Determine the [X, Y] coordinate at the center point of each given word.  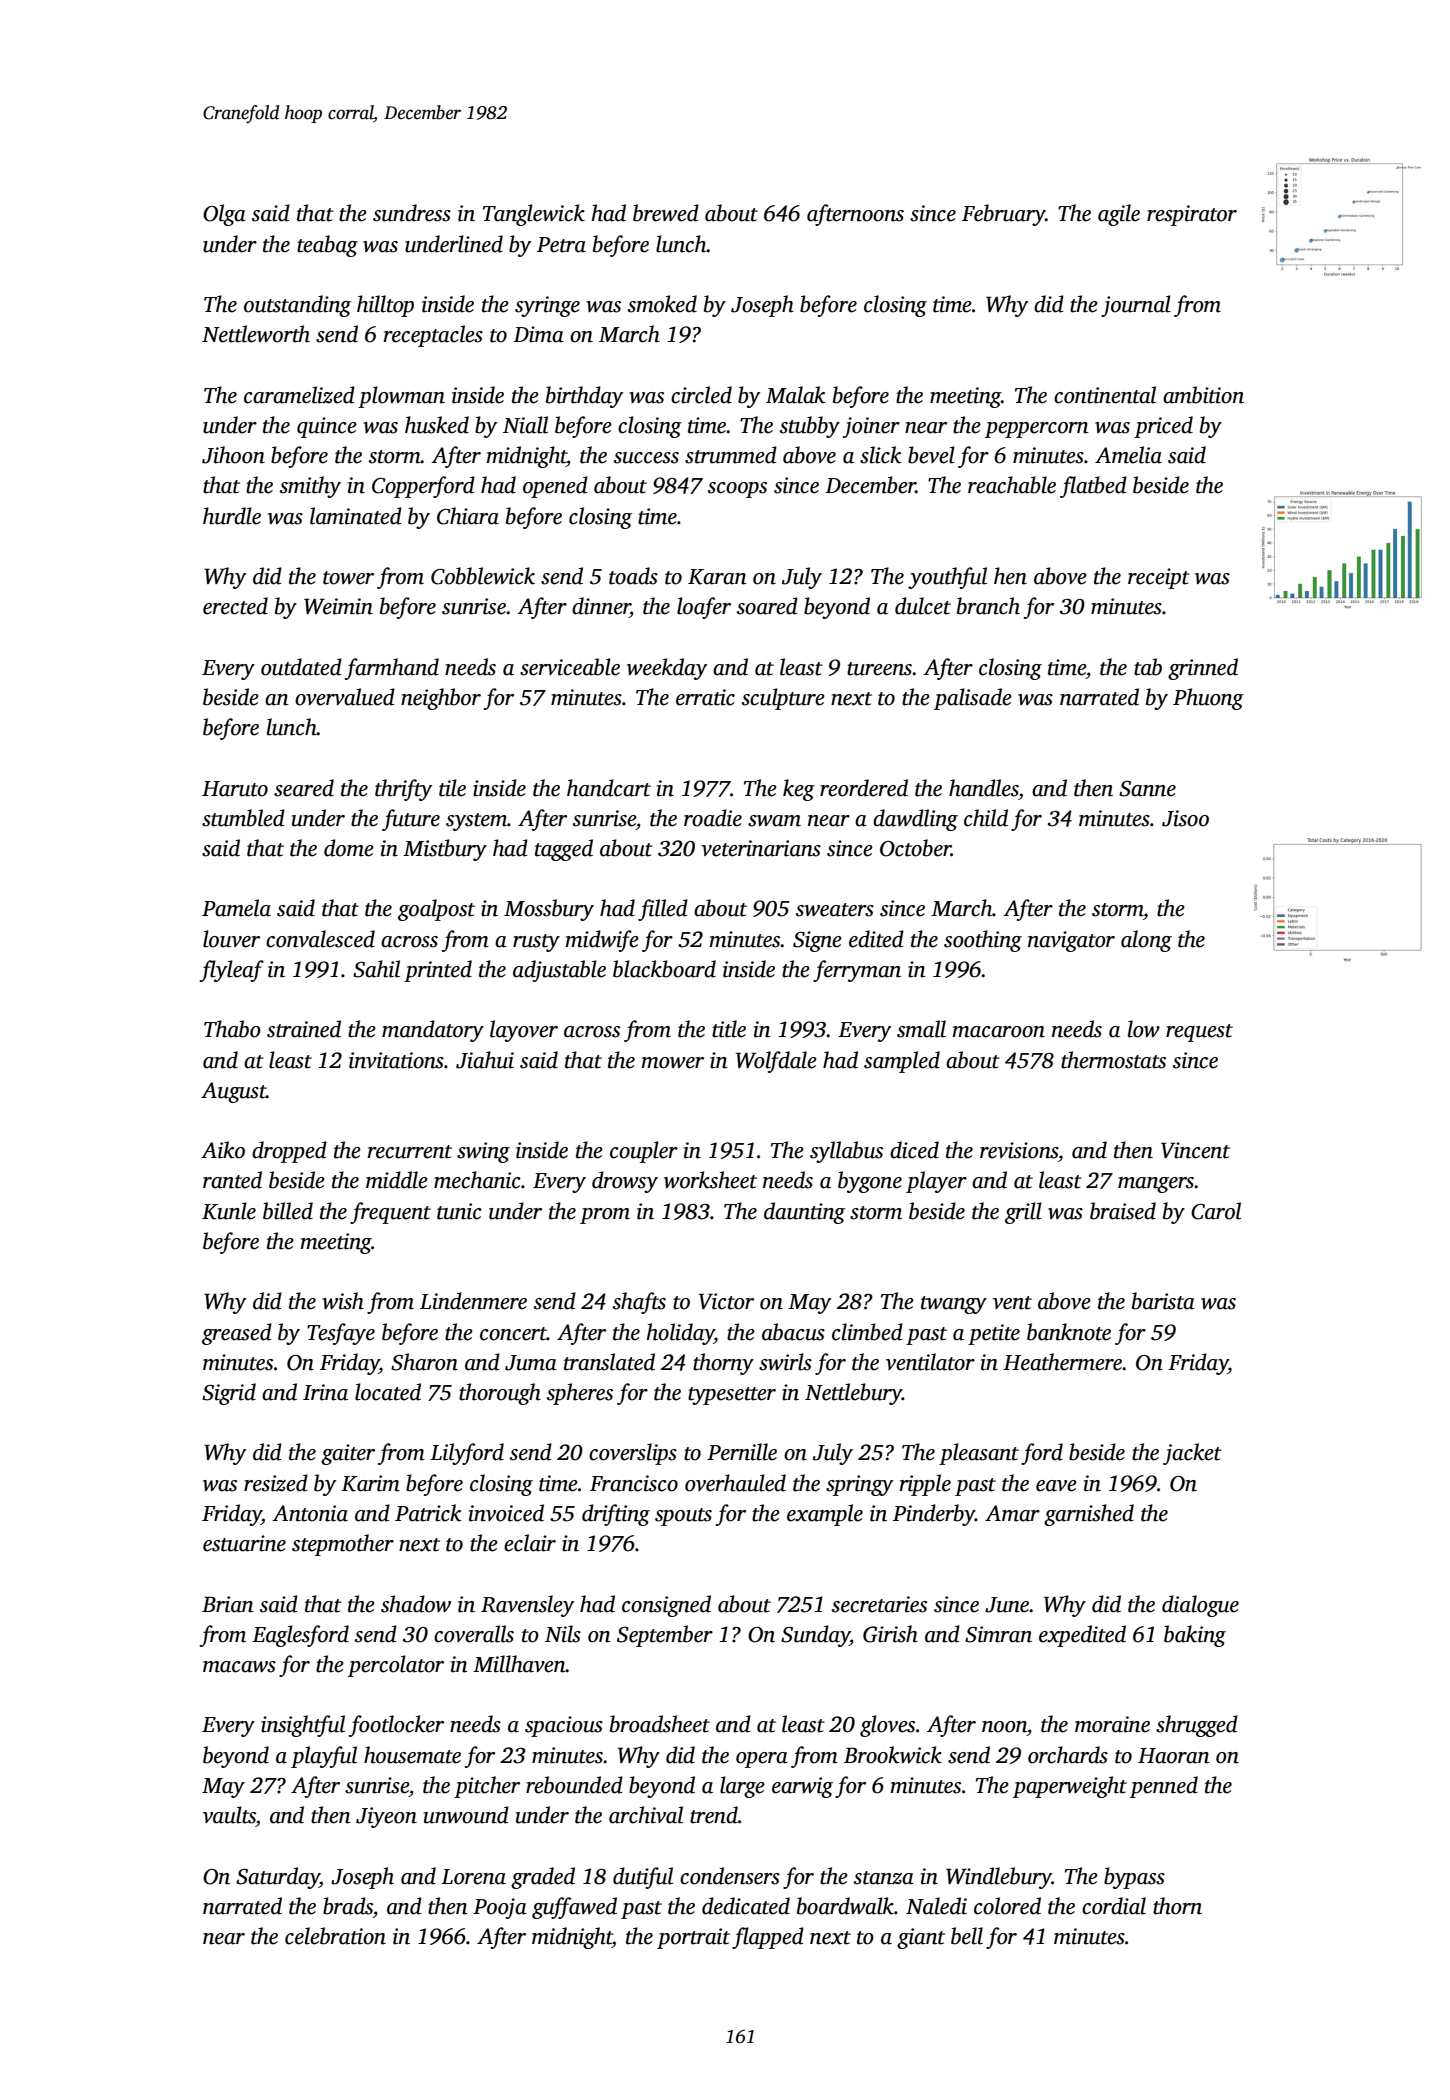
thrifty [403, 790]
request [1199, 1033]
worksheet [710, 1180]
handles [984, 788]
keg [799, 790]
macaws [239, 1667]
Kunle [229, 1211]
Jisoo [1185, 818]
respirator [1192, 215]
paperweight [1070, 1787]
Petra [561, 245]
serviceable [570, 667]
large [742, 1787]
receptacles [433, 336]
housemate [412, 1755]
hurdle [232, 516]
